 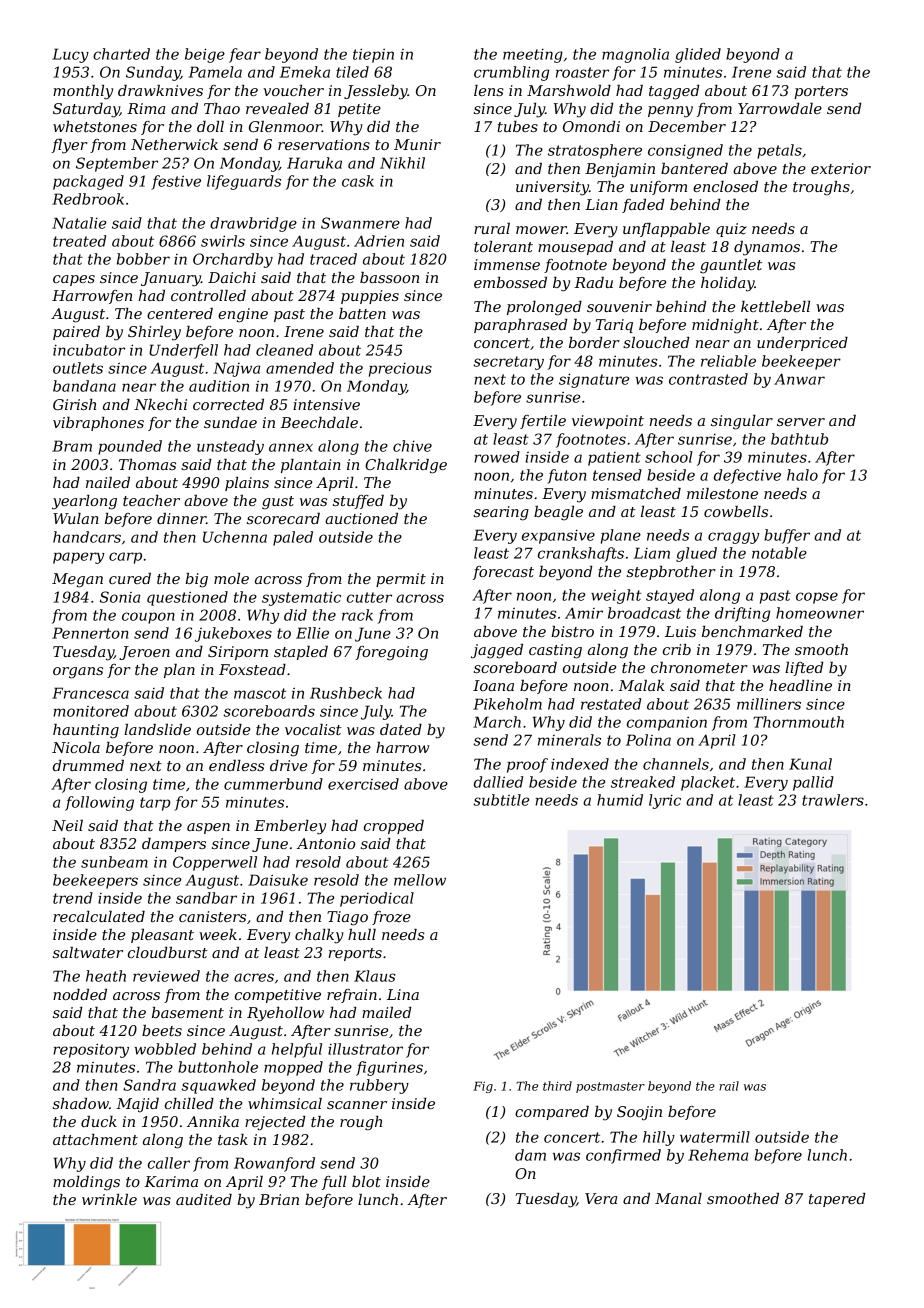 I want to click on compared, so click(x=552, y=1113).
